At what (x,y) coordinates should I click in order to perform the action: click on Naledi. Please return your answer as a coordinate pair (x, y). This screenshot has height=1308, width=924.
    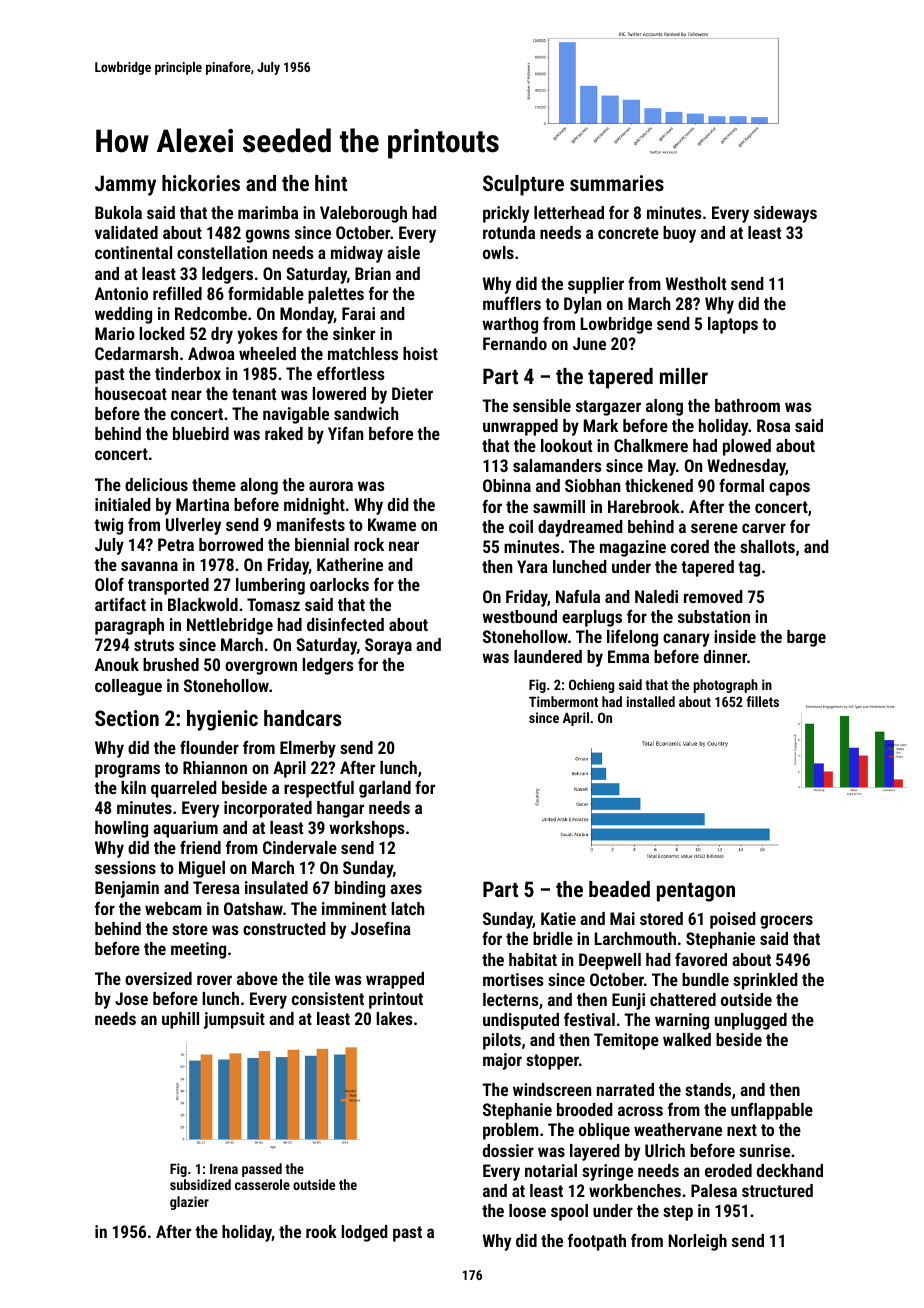
    Looking at the image, I should click on (656, 596).
